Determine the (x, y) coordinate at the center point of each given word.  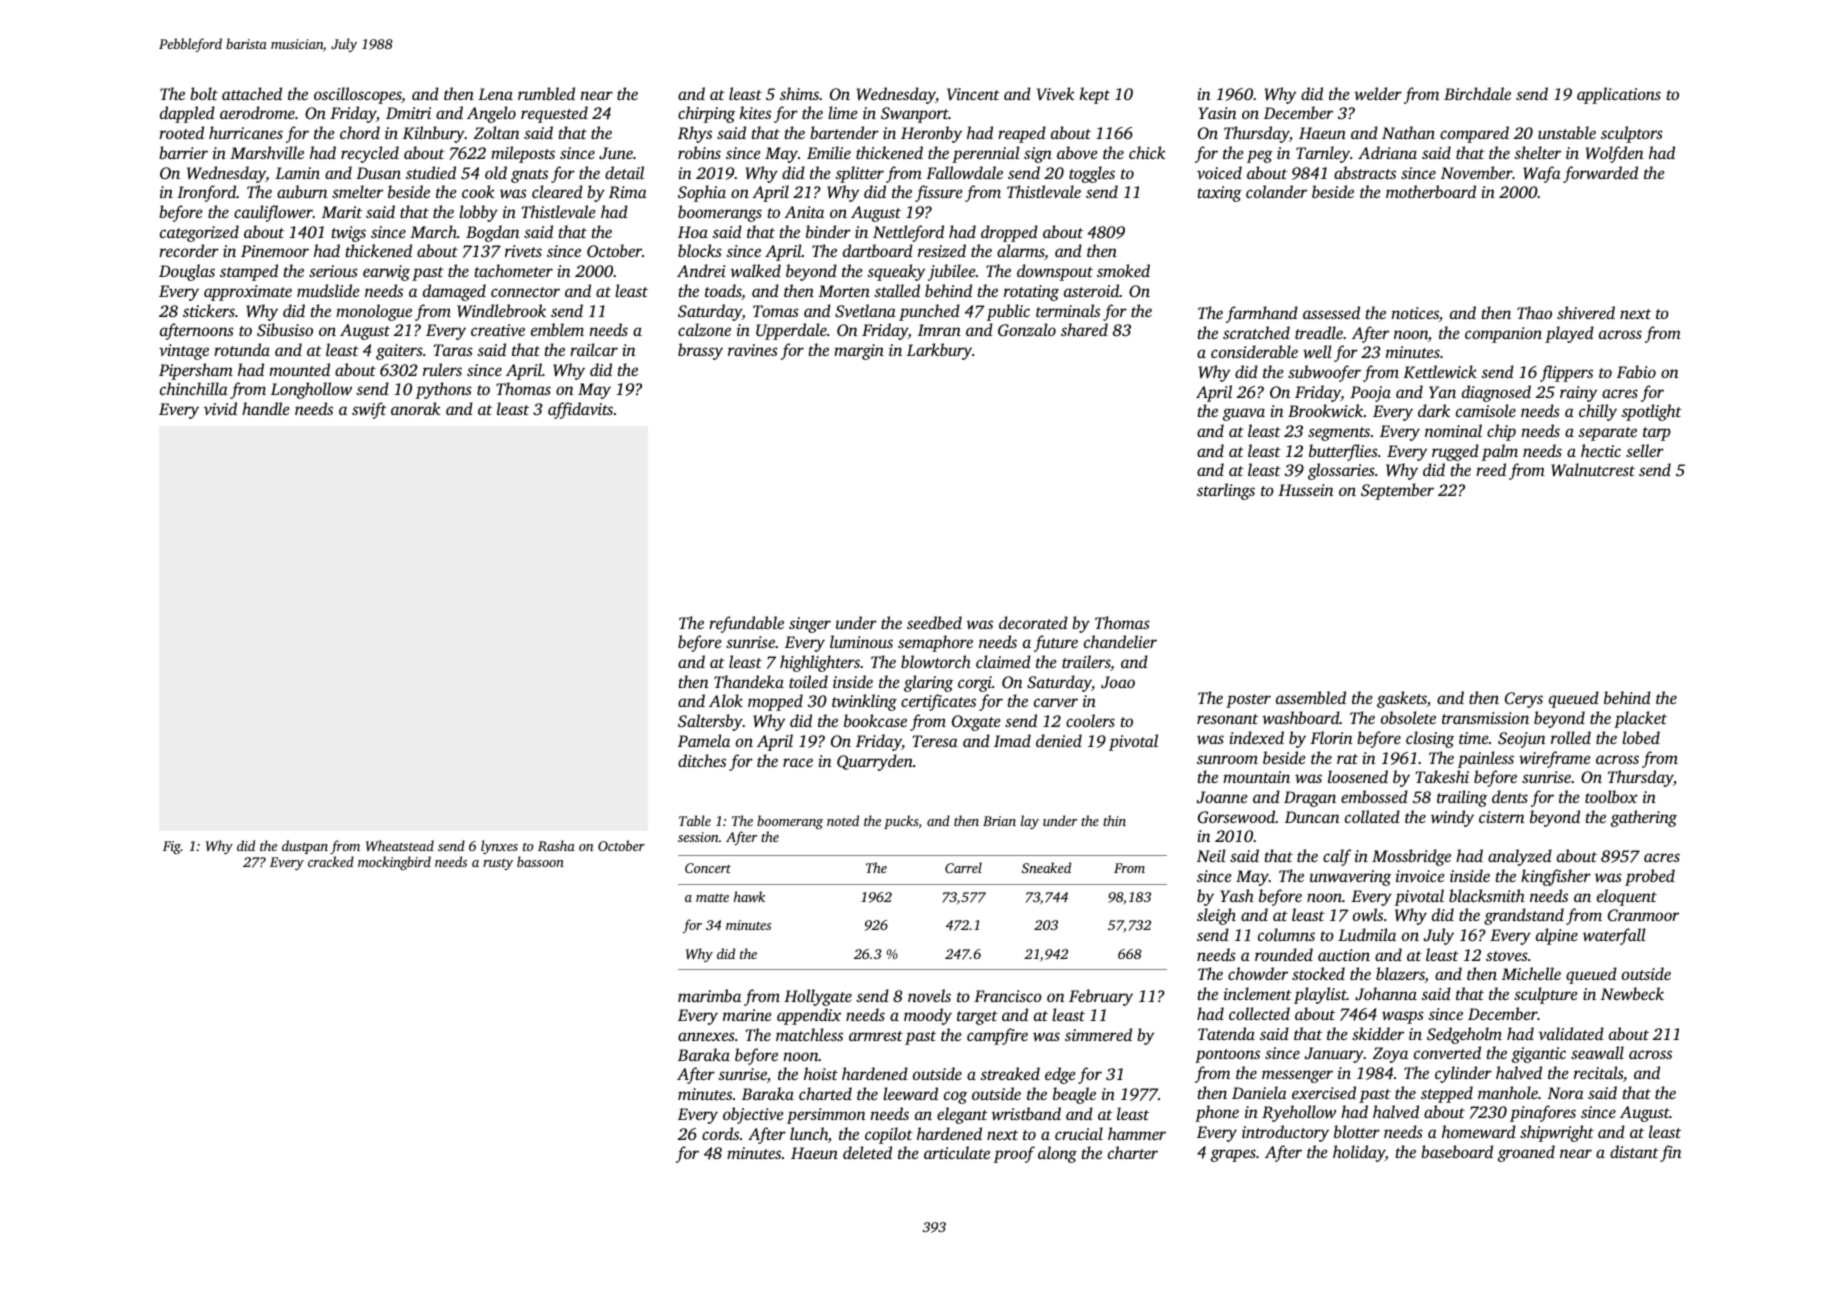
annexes (706, 1036)
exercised (1324, 1092)
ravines (753, 350)
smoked (1123, 270)
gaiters (399, 352)
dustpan (305, 847)
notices (1415, 313)
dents (1510, 796)
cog (955, 1097)
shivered (1586, 312)
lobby (478, 213)
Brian (999, 821)
